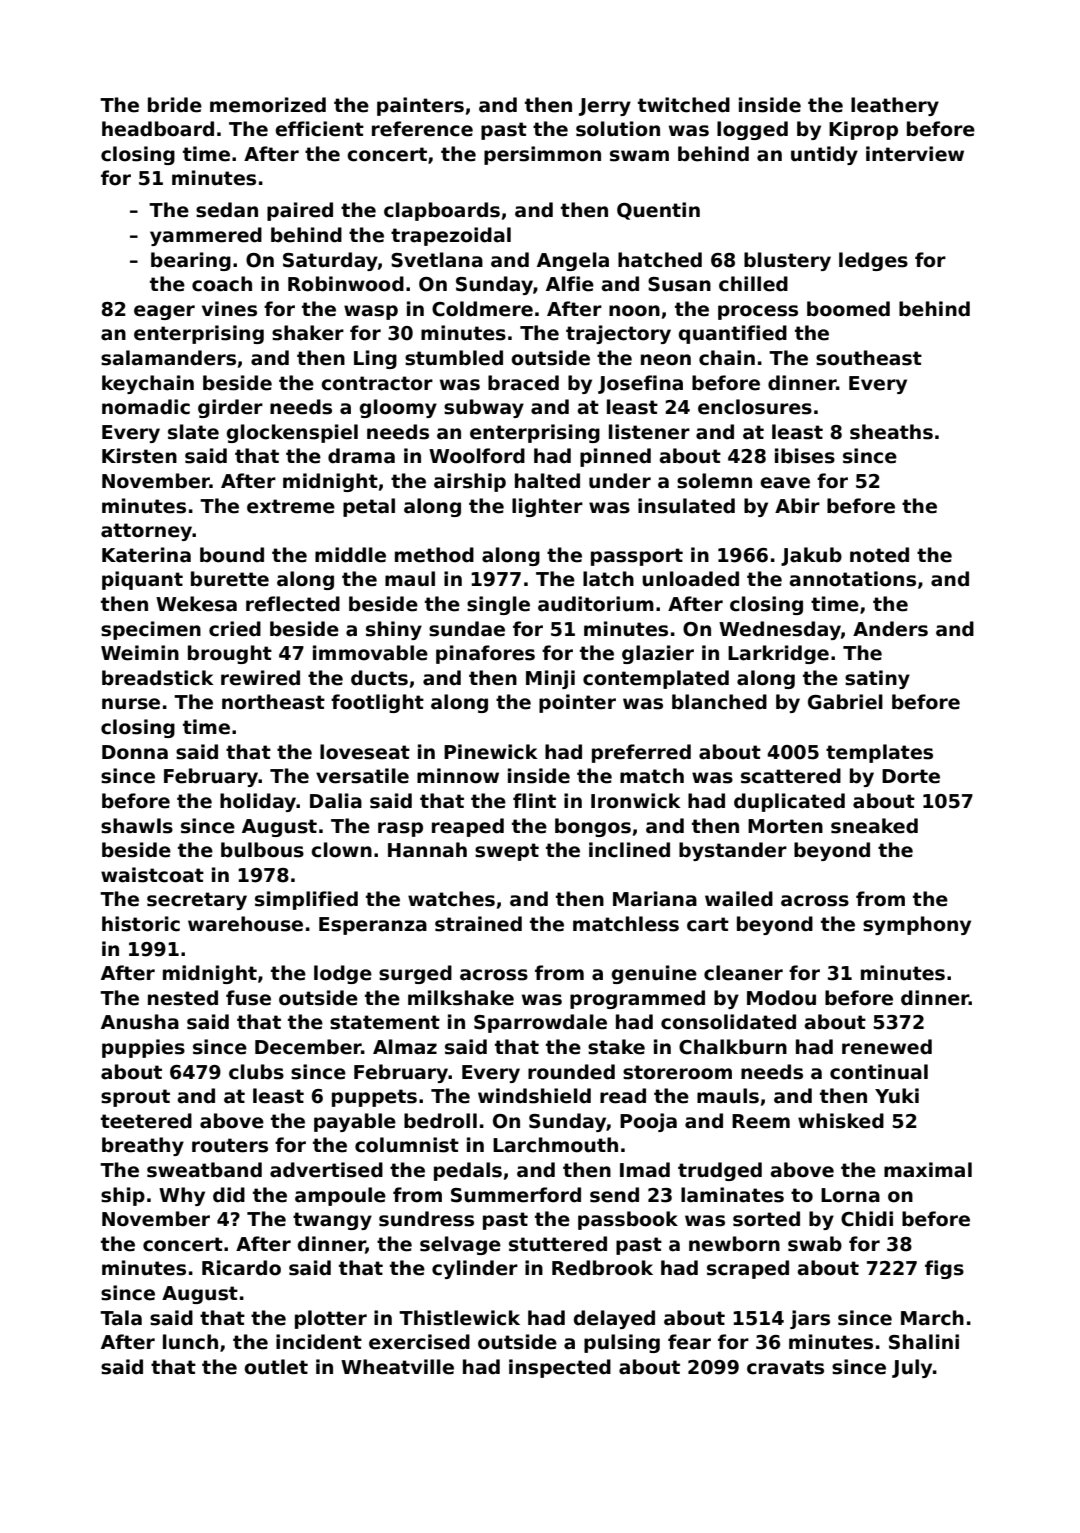 The width and height of the document is (1080, 1533). Describe the element at coordinates (336, 801) in the document. I see `Dalia` at that location.
